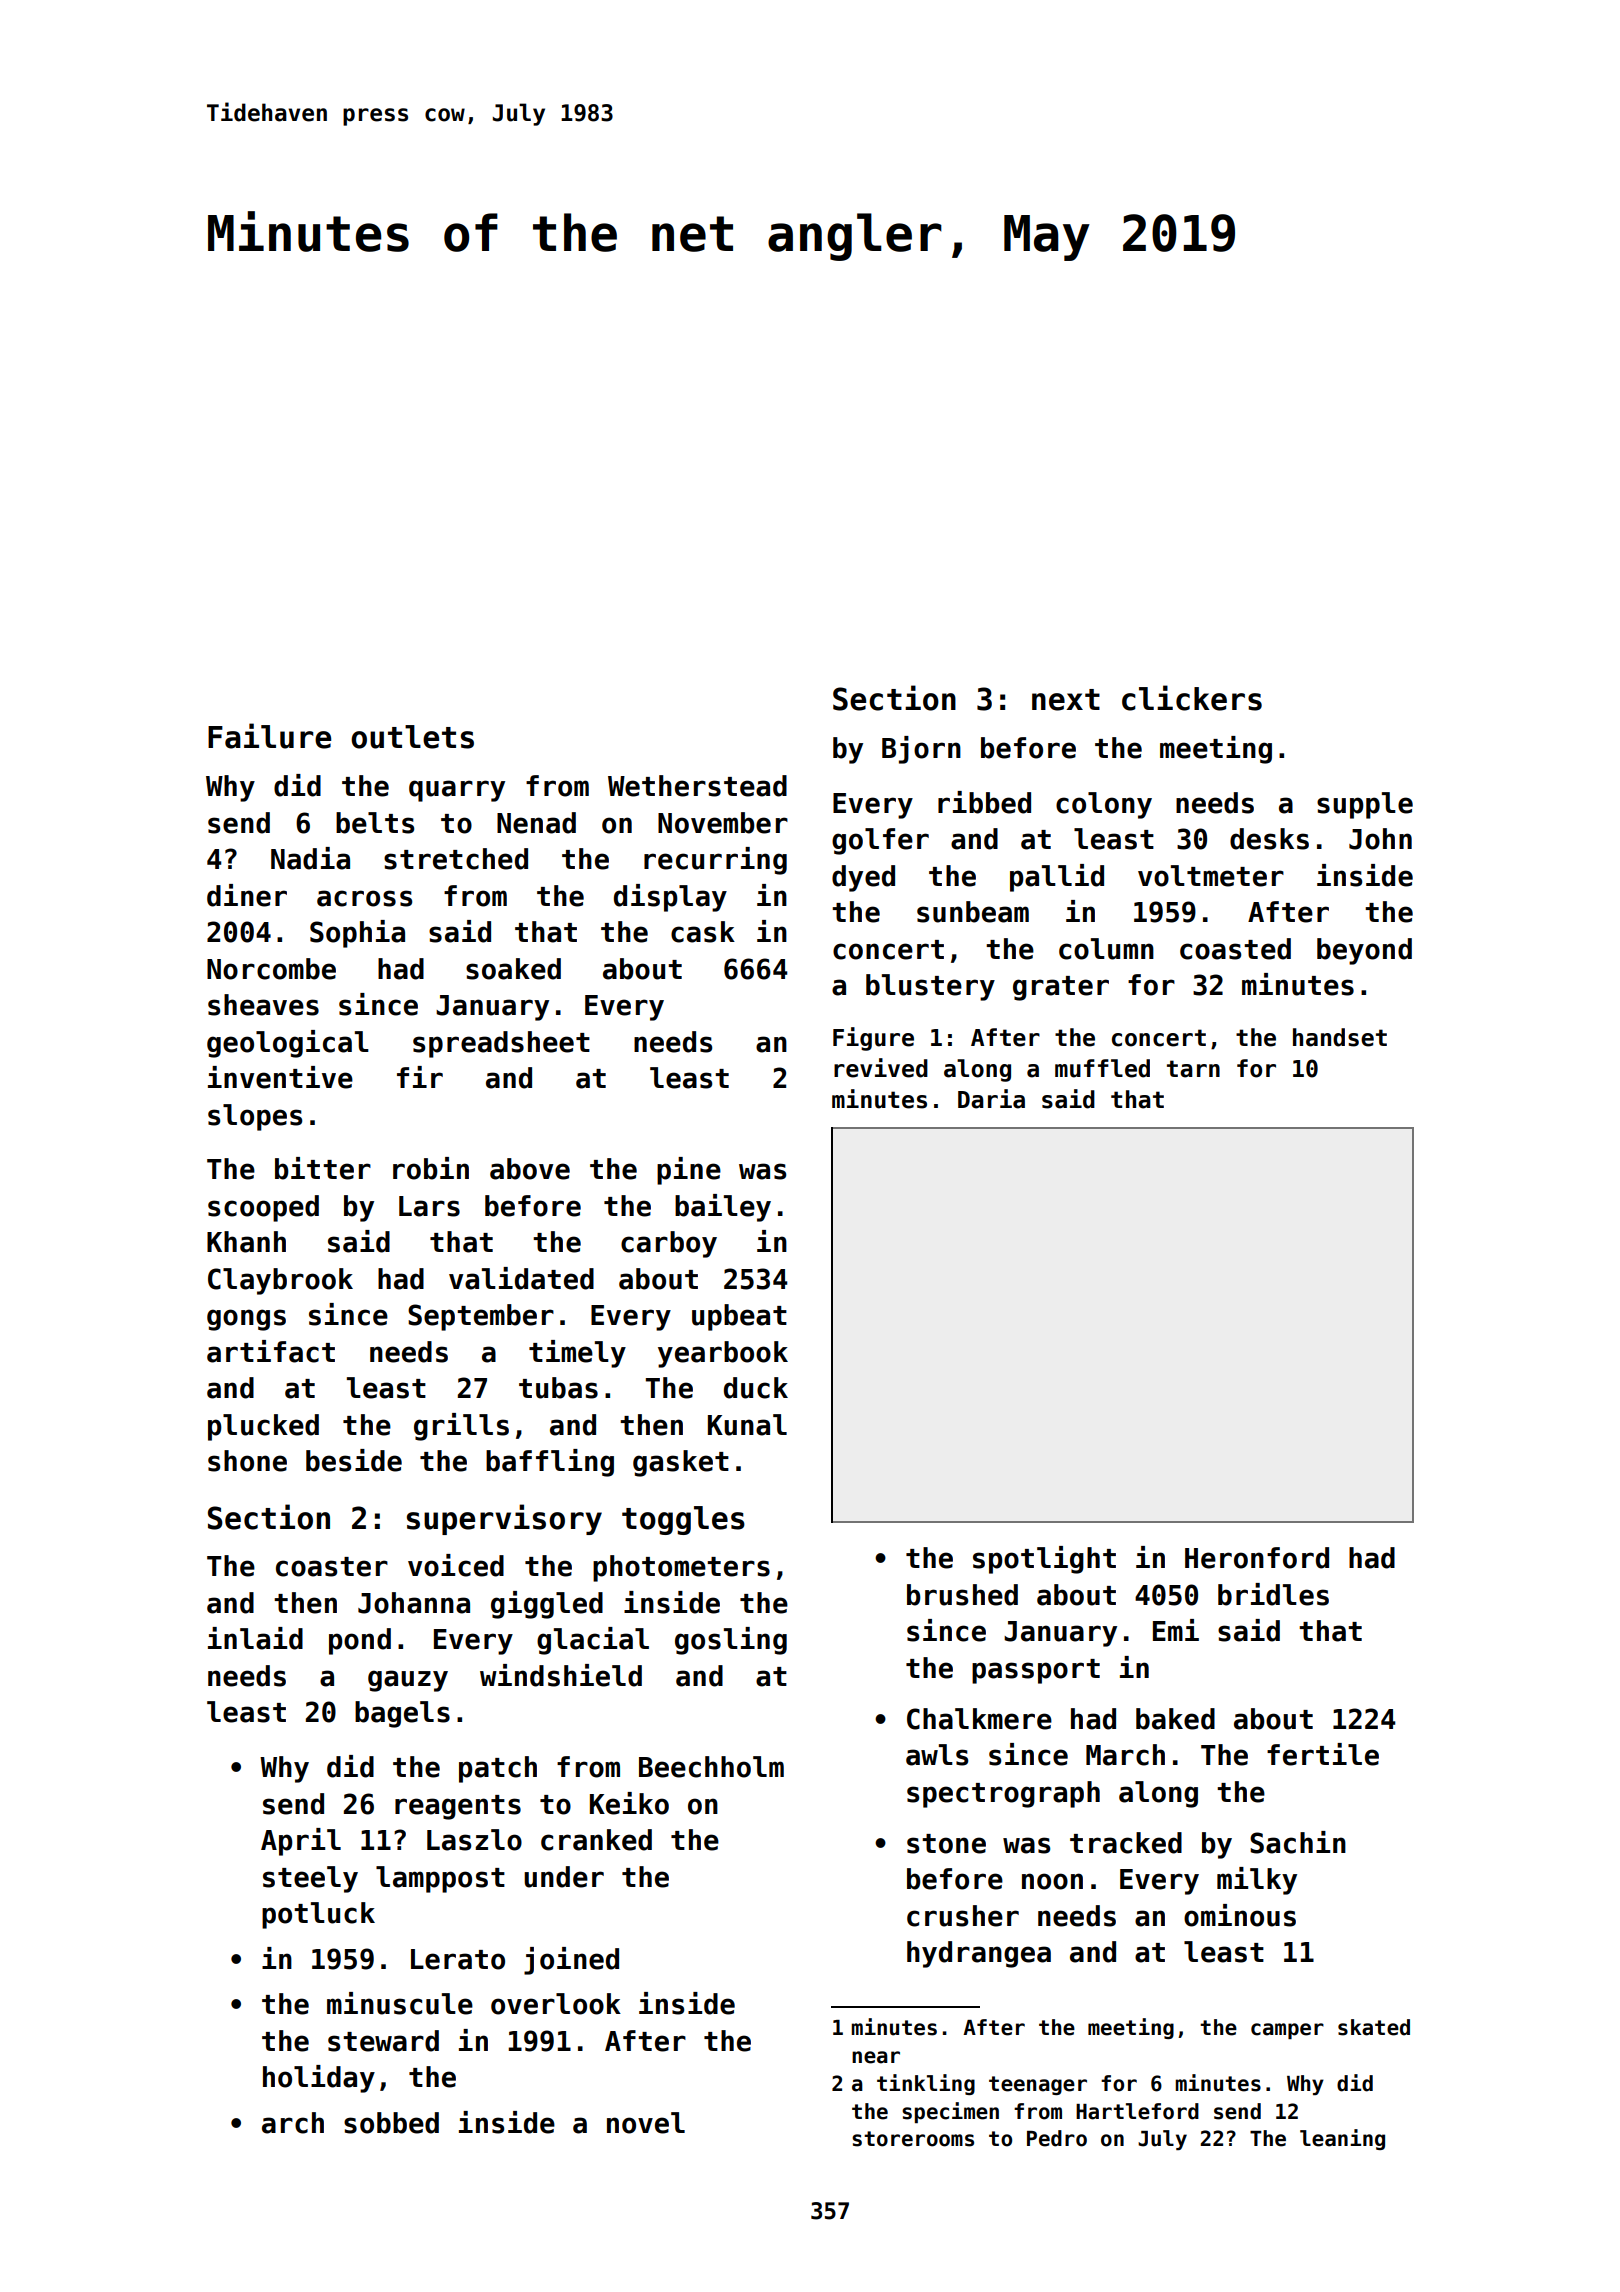  What do you see at coordinates (1106, 949) in the page?
I see `column` at bounding box center [1106, 949].
